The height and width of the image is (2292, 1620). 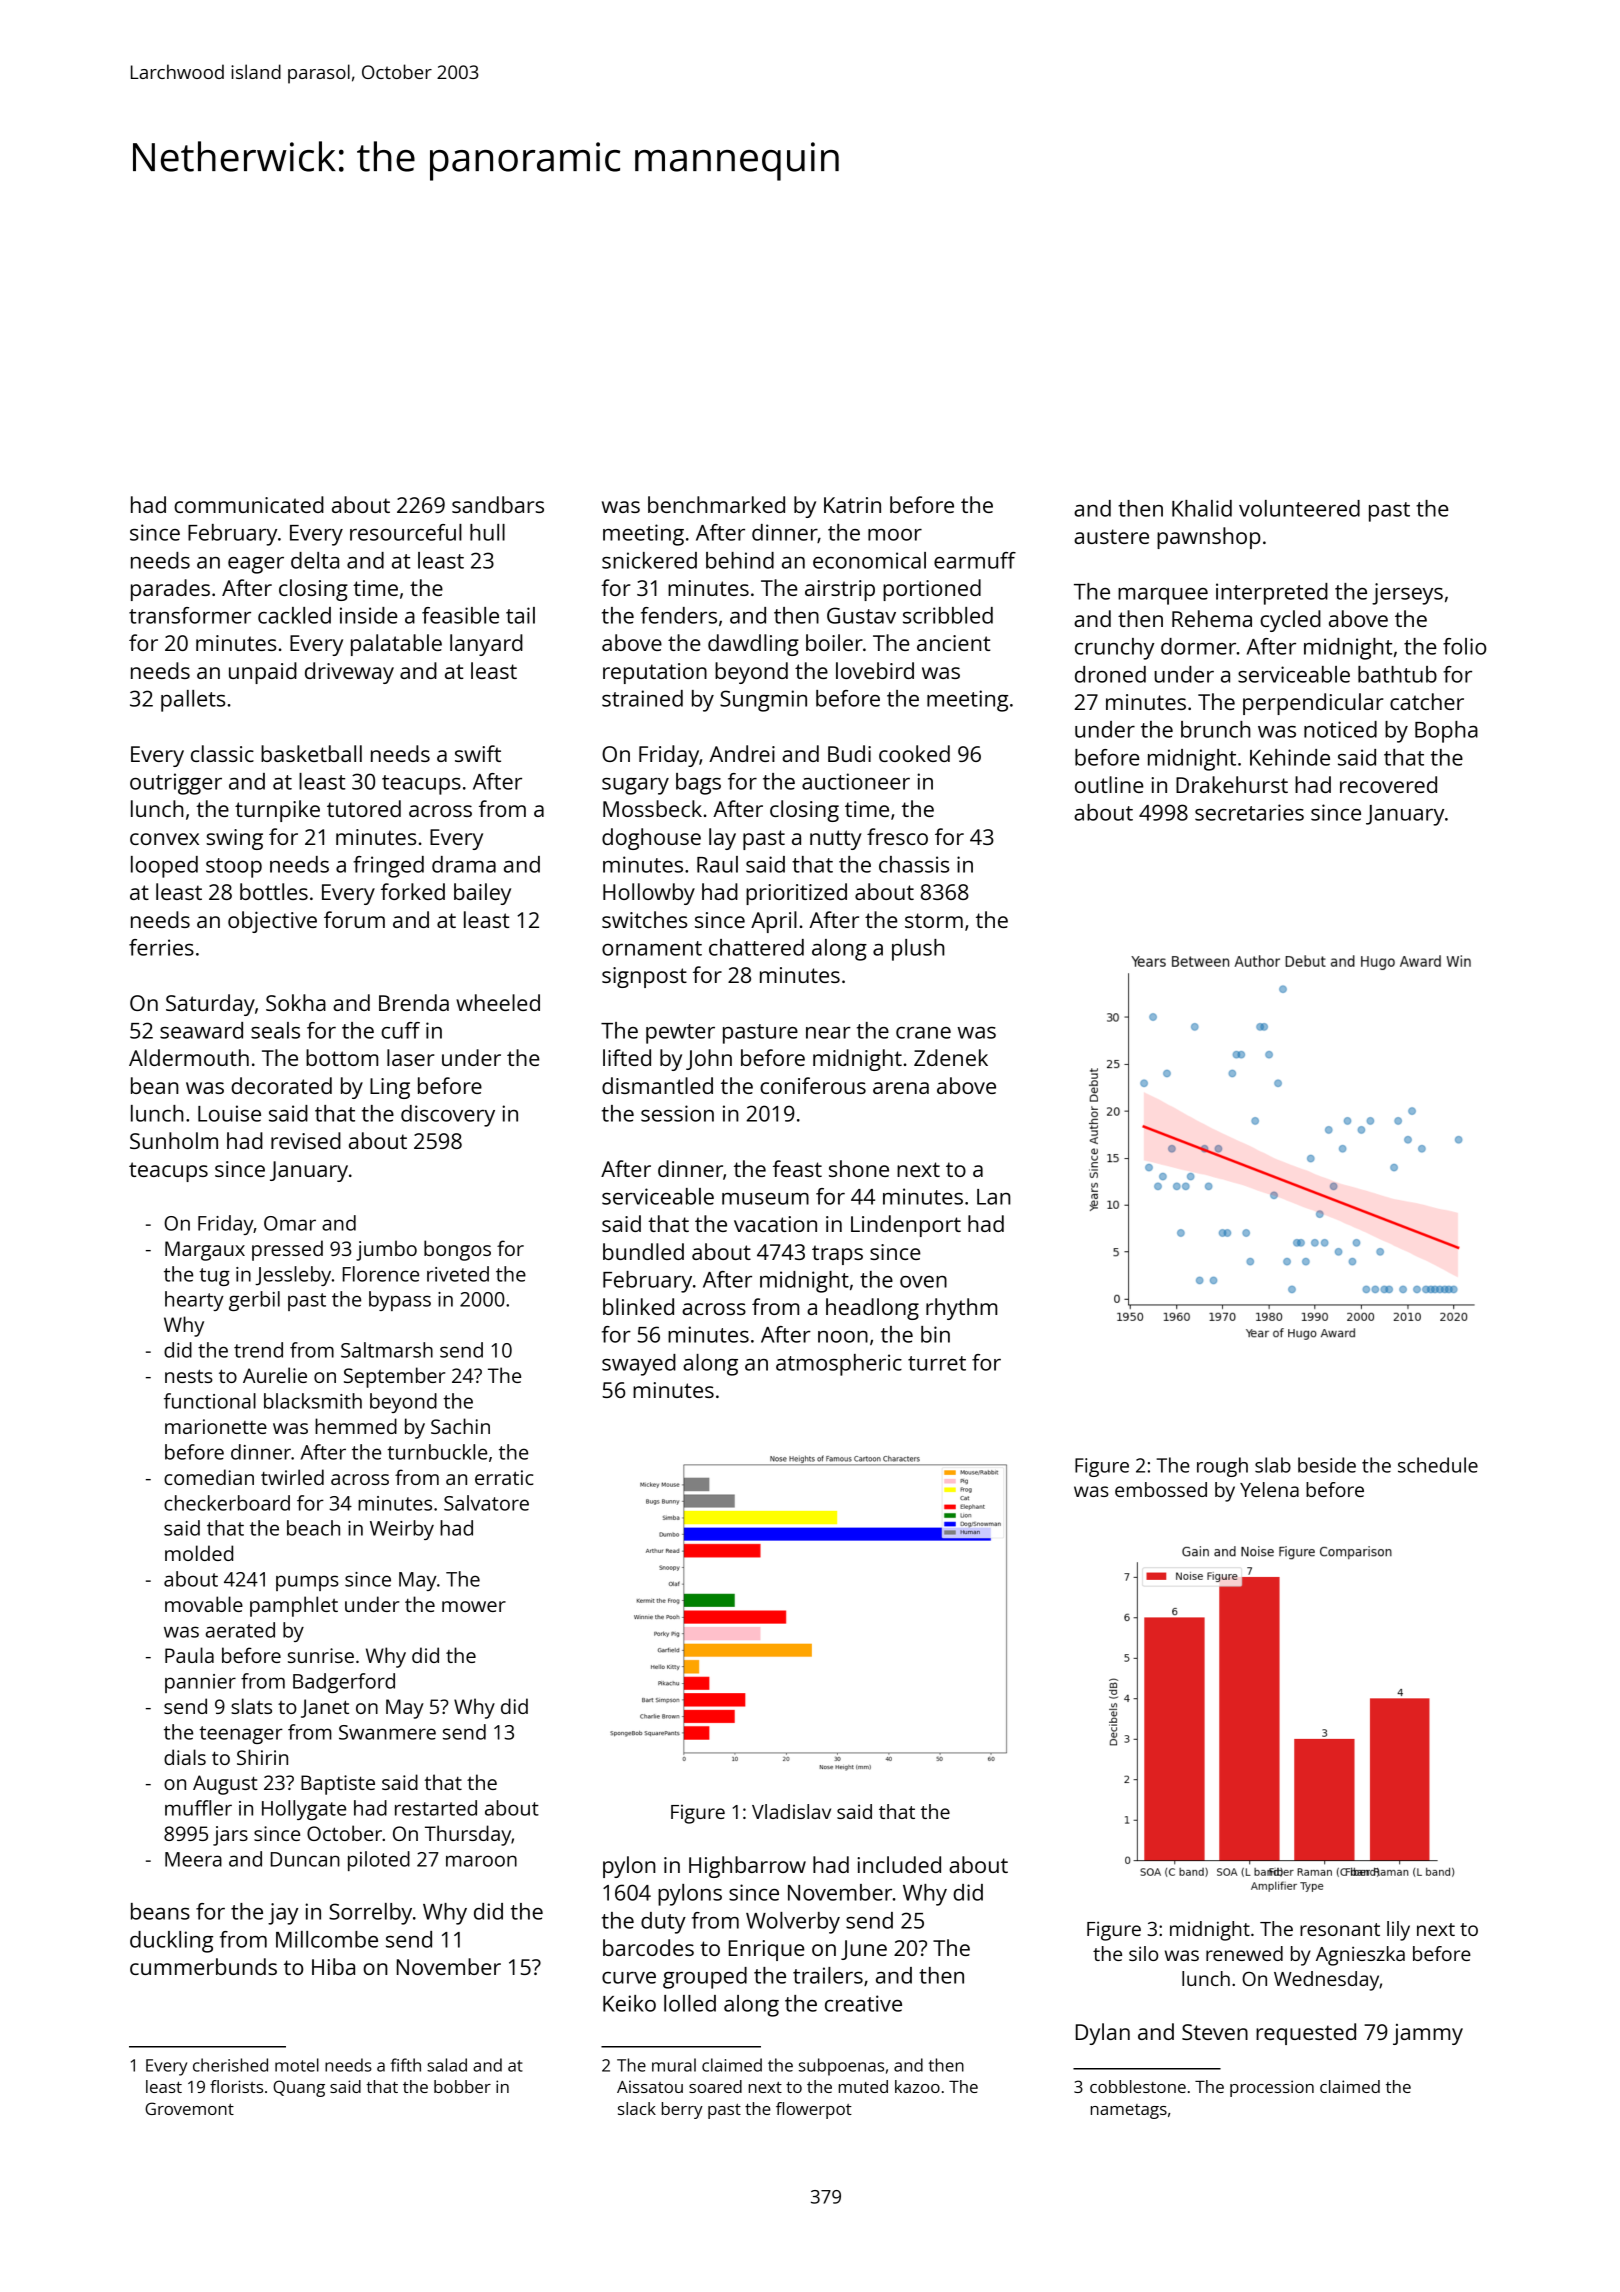 I want to click on hull, so click(x=487, y=532).
